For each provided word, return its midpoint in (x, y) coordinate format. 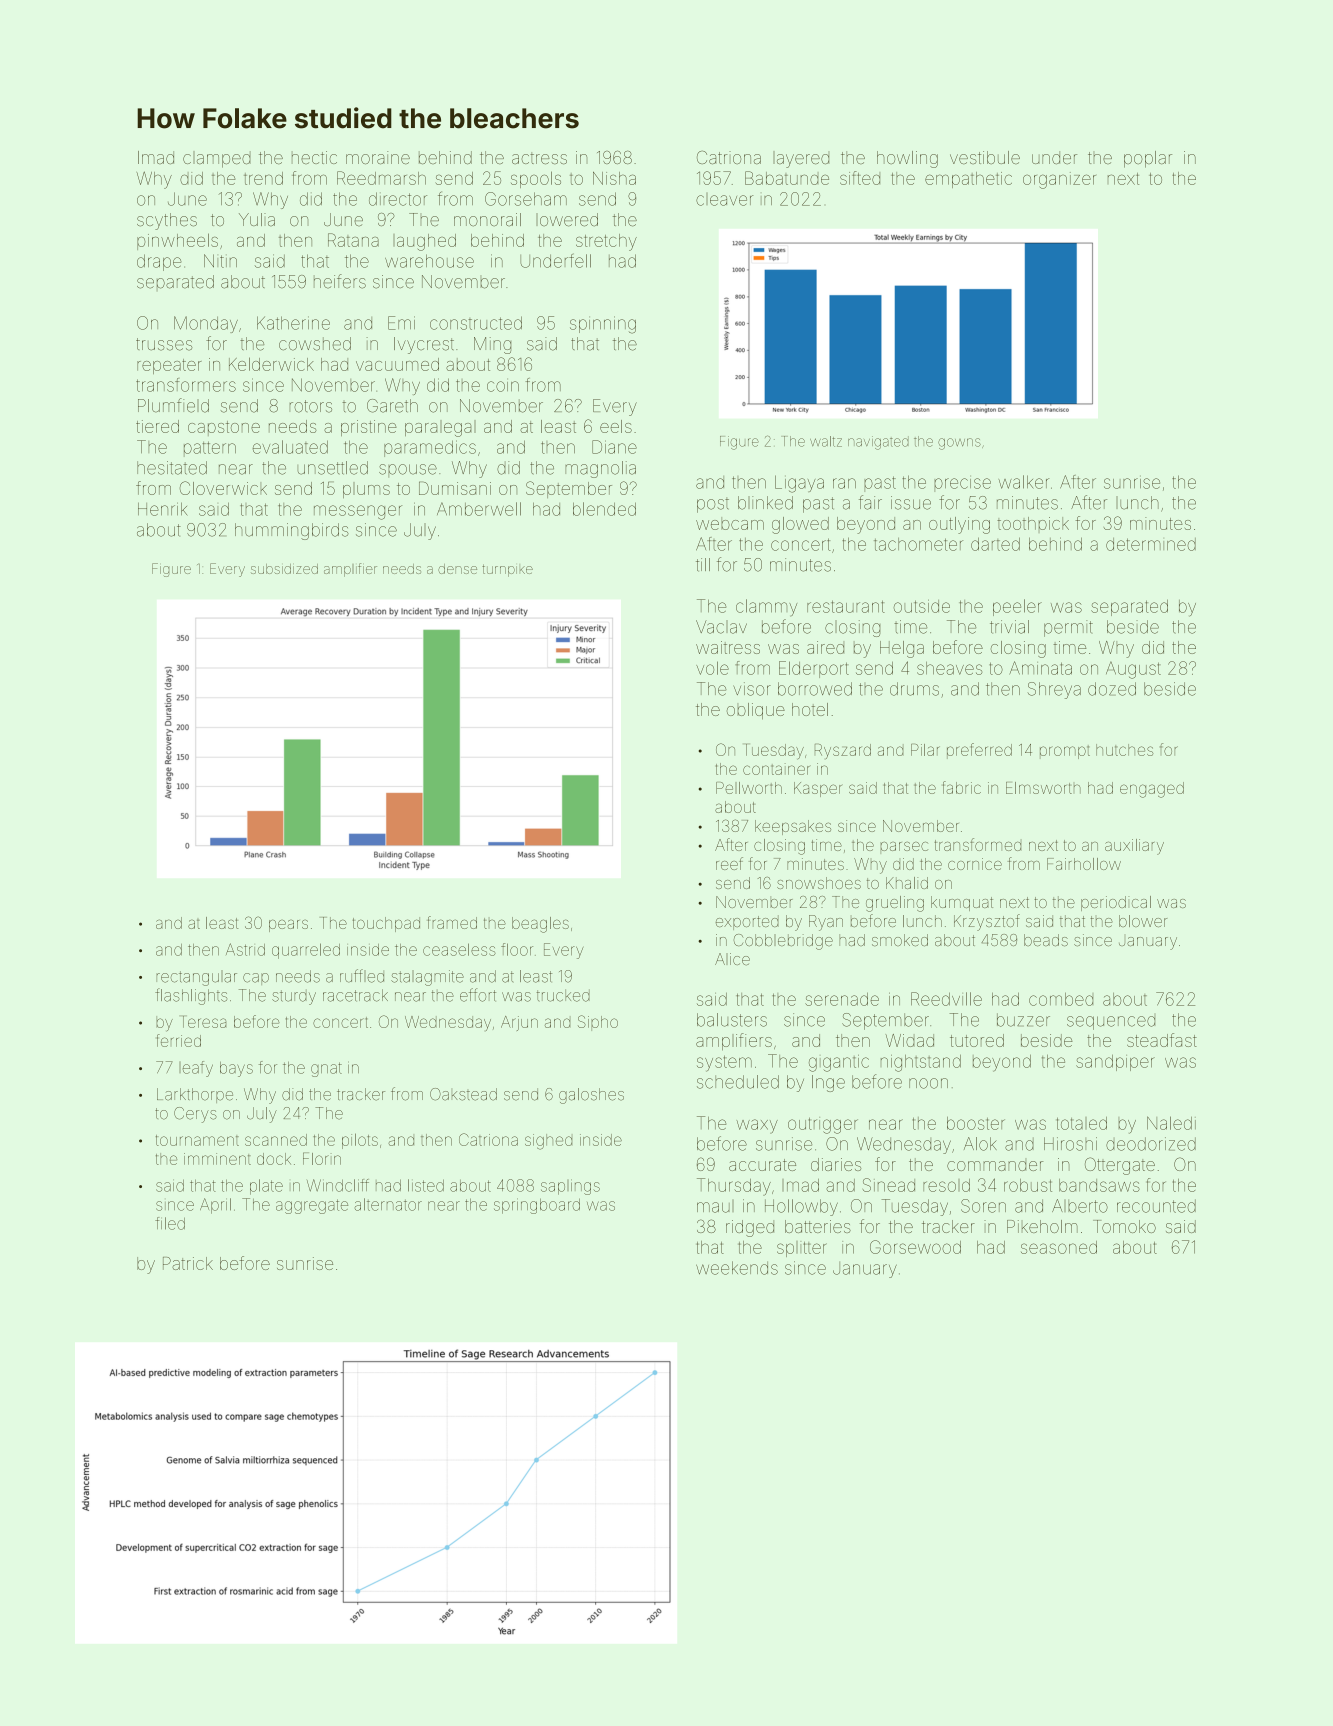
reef (729, 863)
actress (539, 158)
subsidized (284, 569)
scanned (276, 1140)
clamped (216, 161)
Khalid (907, 883)
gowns (959, 444)
